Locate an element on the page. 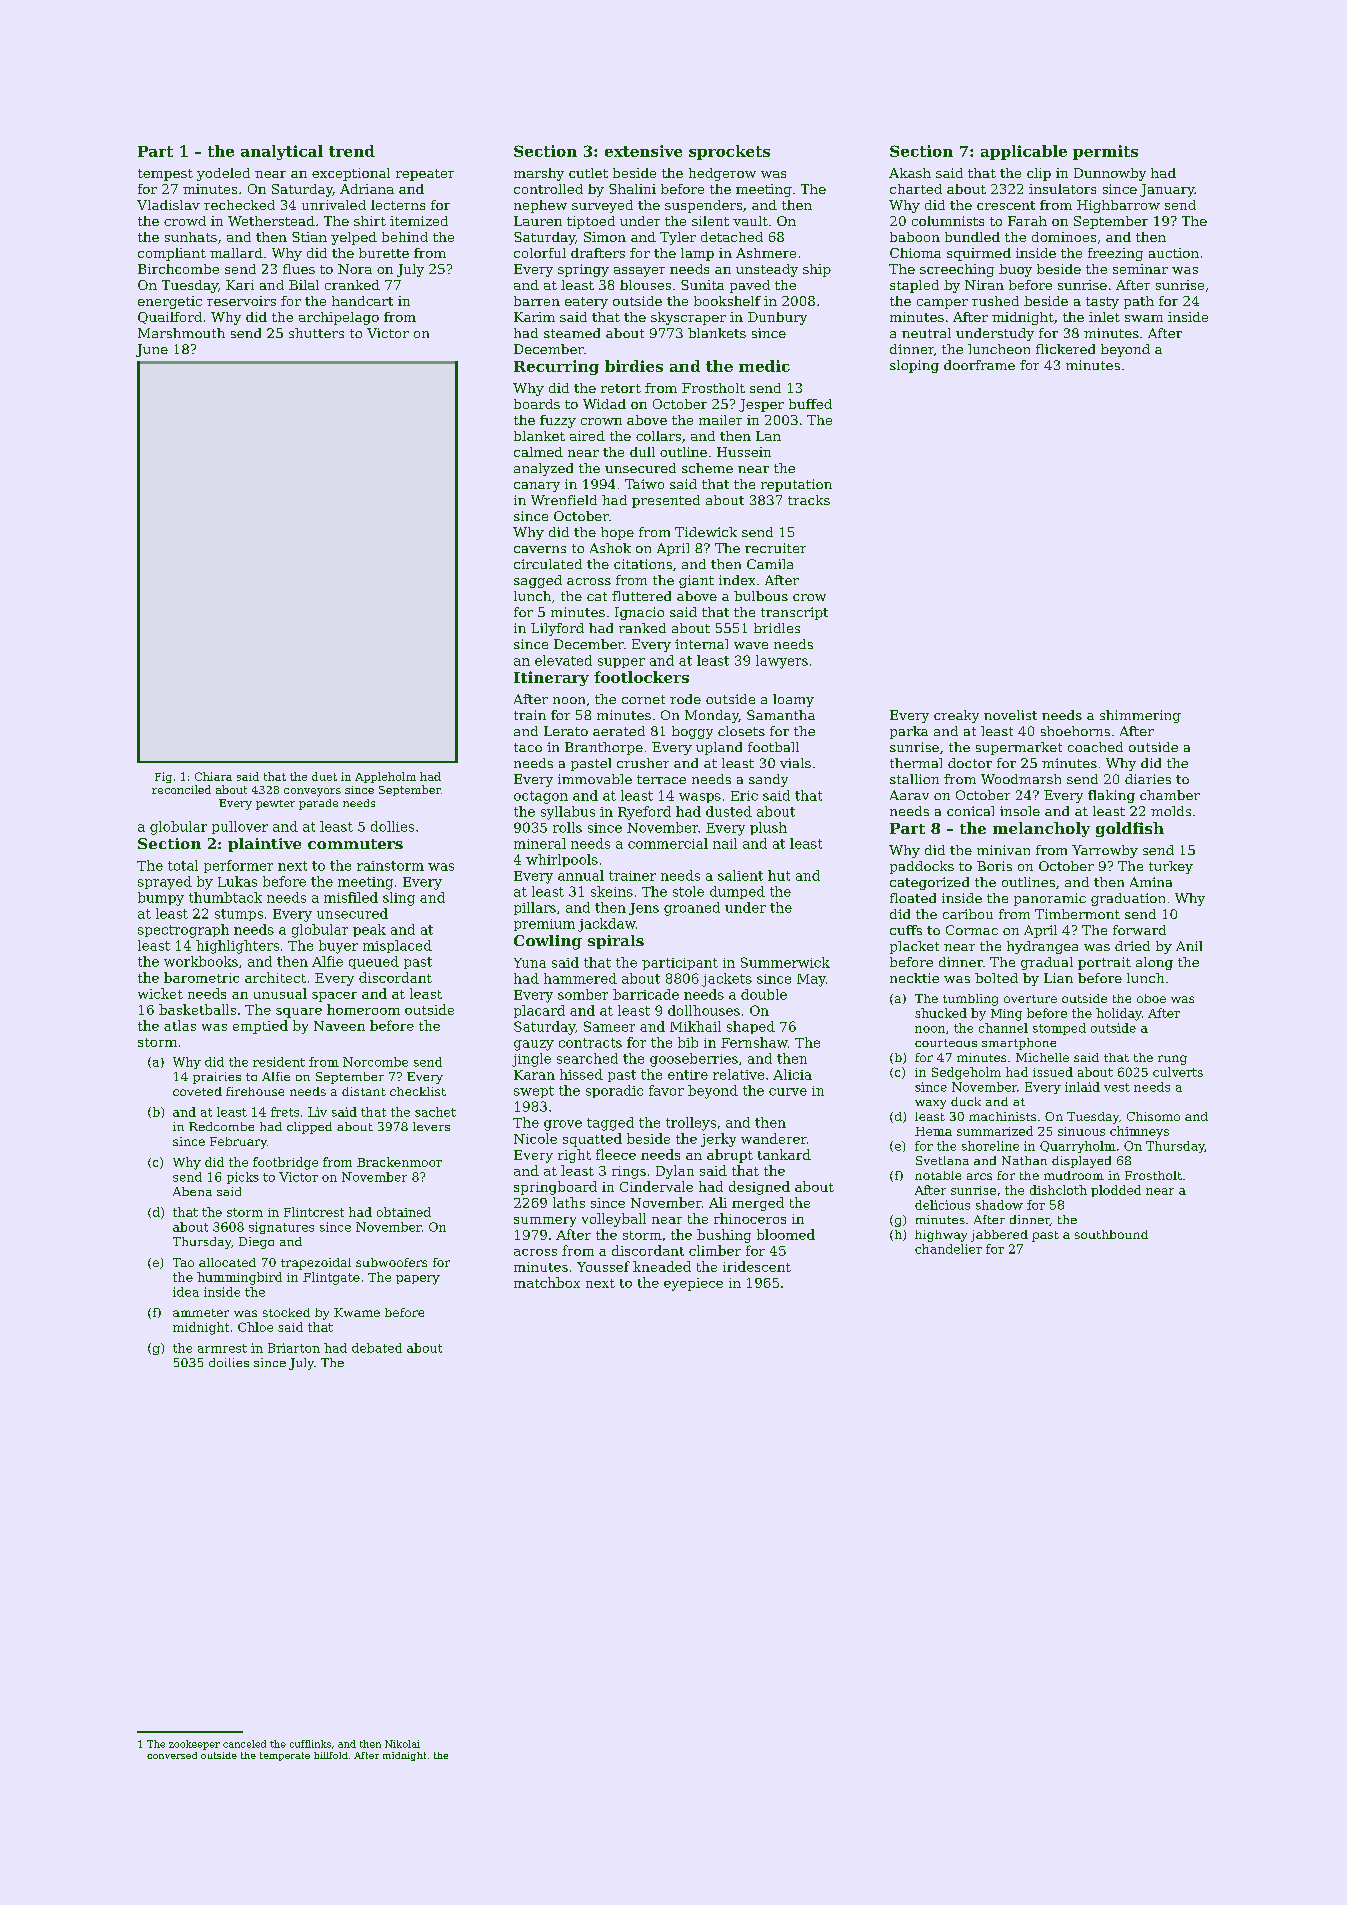  vials is located at coordinates (795, 763).
